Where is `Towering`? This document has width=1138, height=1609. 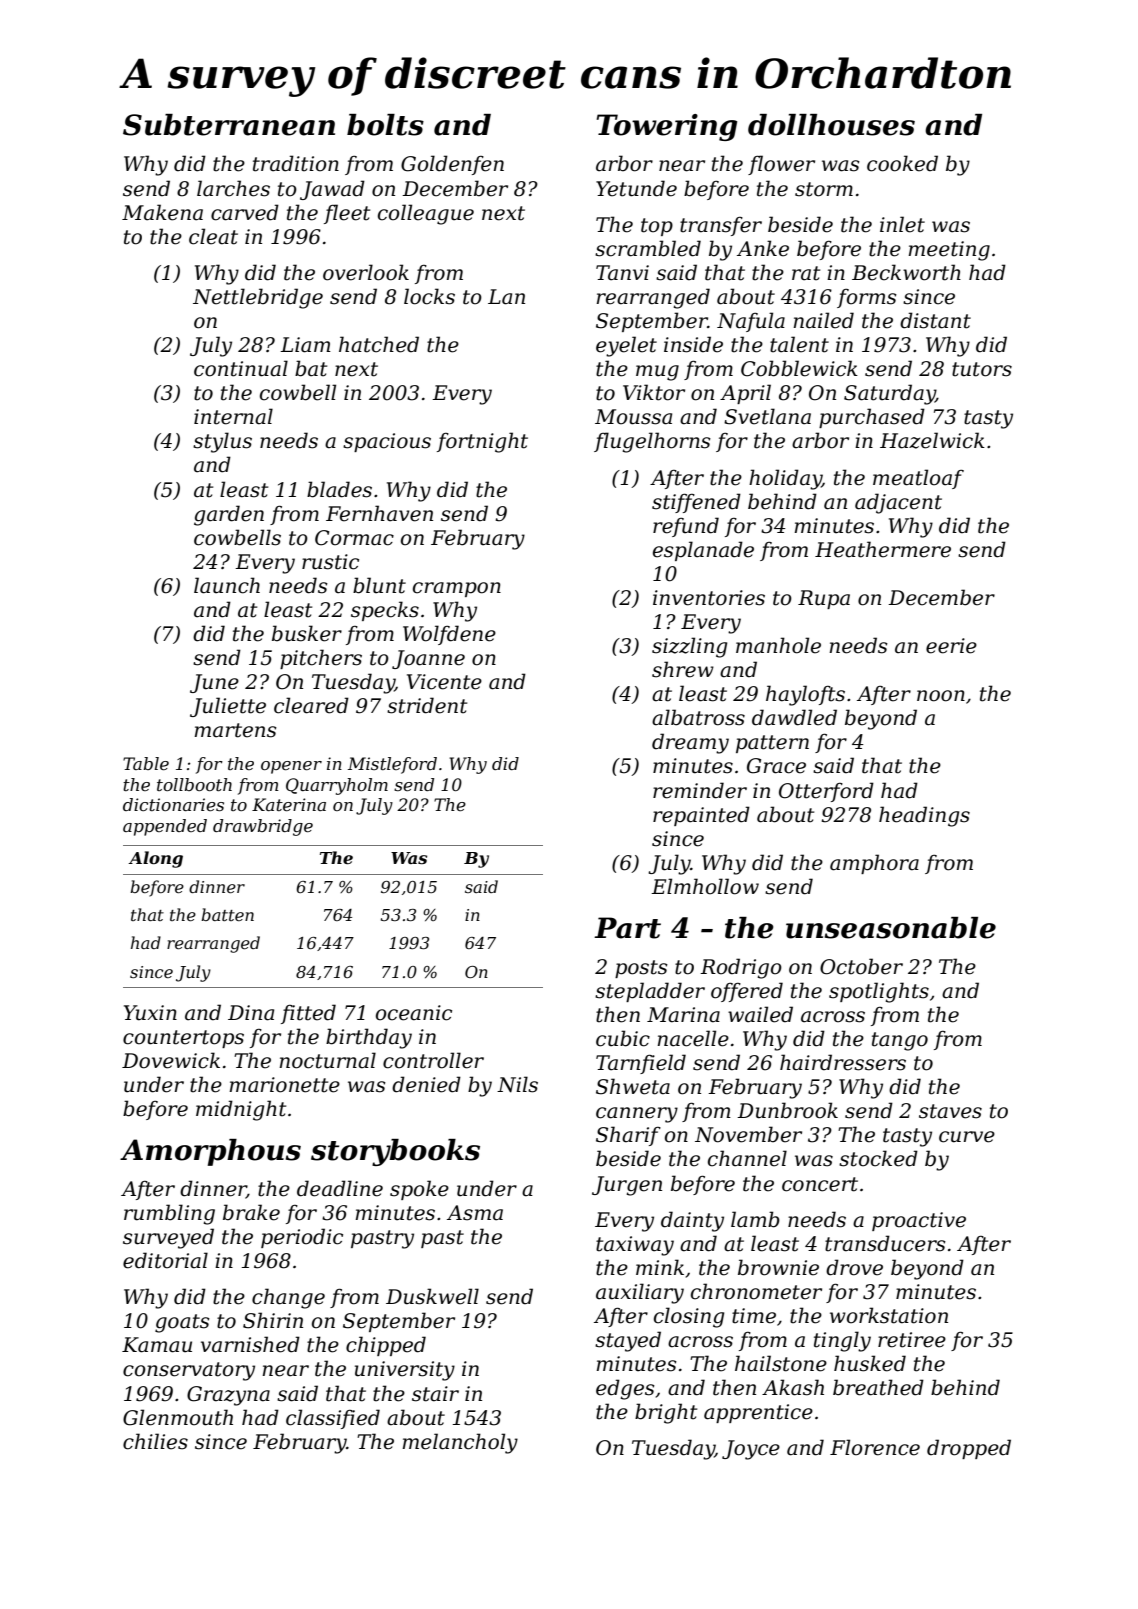
Towering is located at coordinates (666, 127).
